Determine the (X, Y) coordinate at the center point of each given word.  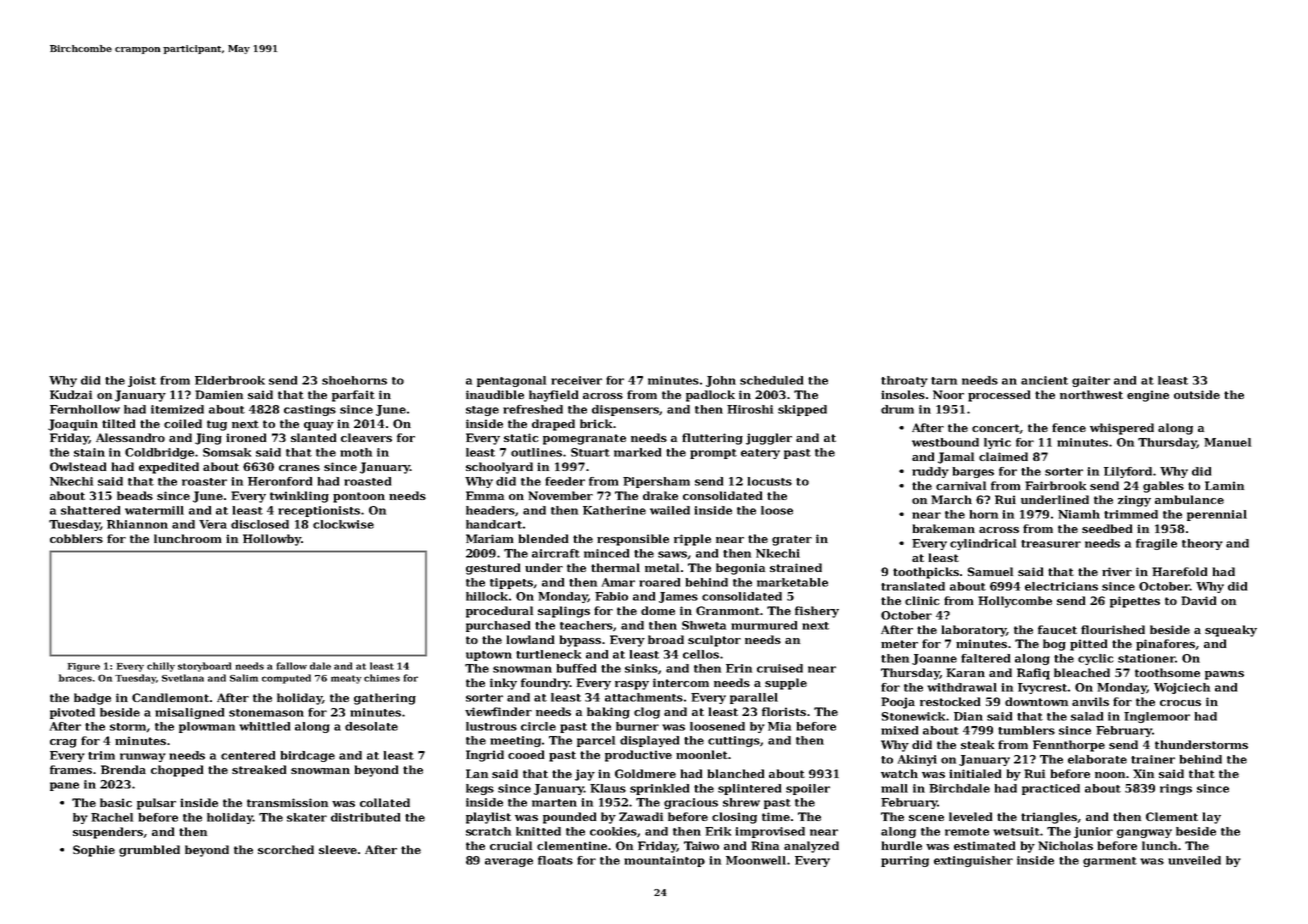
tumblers (1026, 730)
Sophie (94, 851)
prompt (713, 454)
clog (647, 713)
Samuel (990, 571)
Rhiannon (137, 524)
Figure (84, 667)
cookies (613, 831)
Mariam (490, 538)
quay (319, 426)
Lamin (1224, 485)
